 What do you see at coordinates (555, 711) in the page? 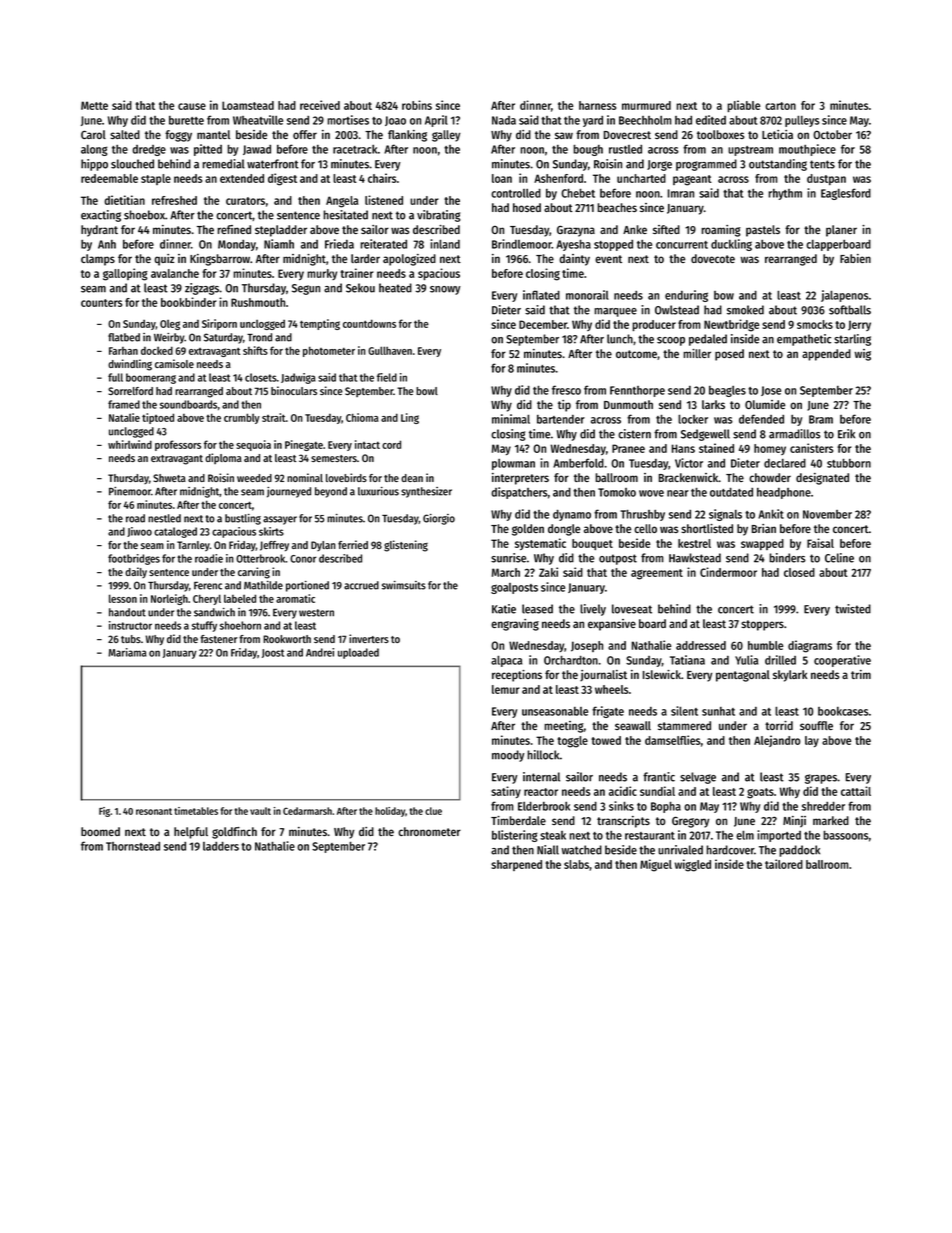
I see `unseasonable` at bounding box center [555, 711].
